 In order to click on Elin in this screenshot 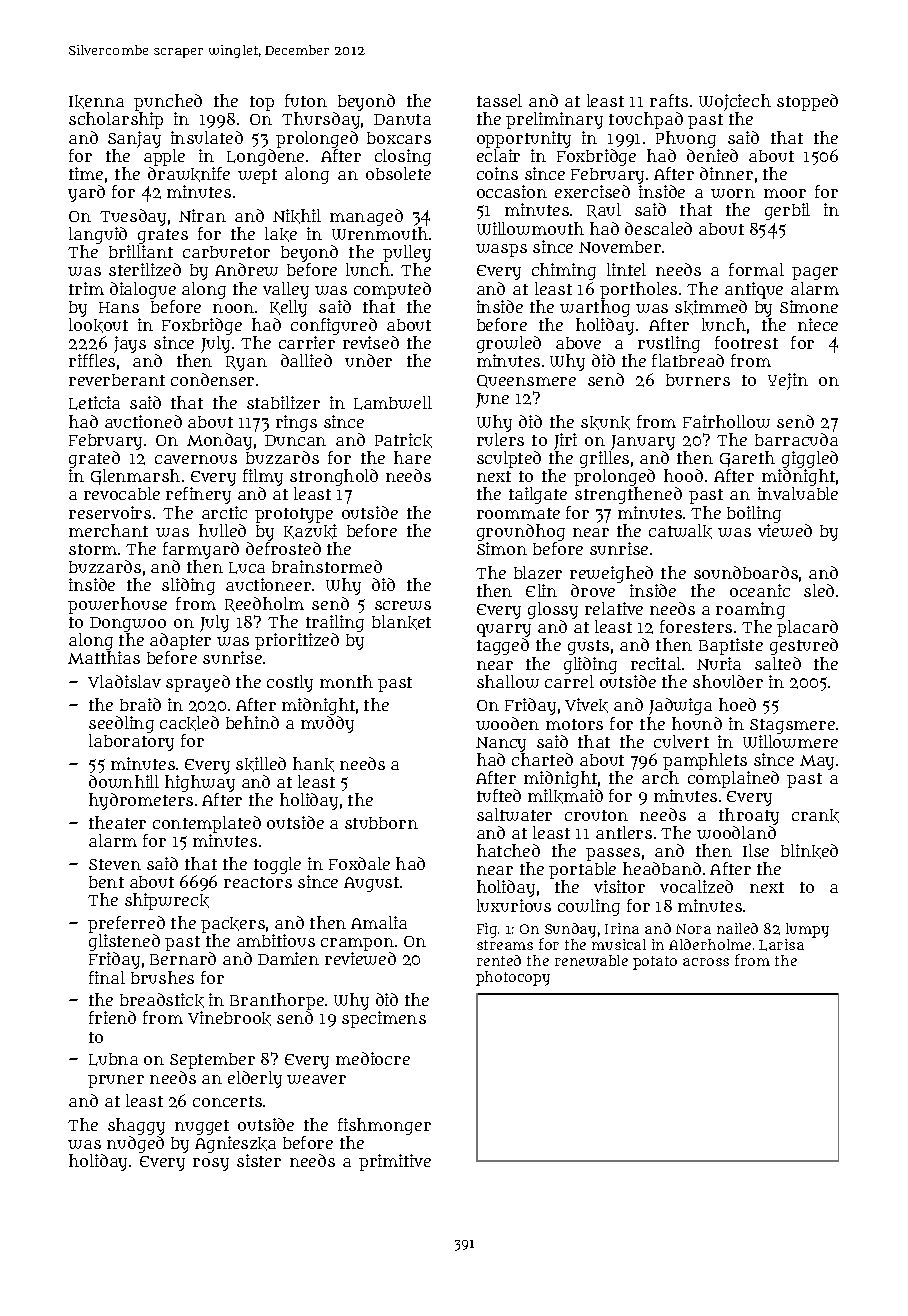, I will do `click(541, 590)`.
